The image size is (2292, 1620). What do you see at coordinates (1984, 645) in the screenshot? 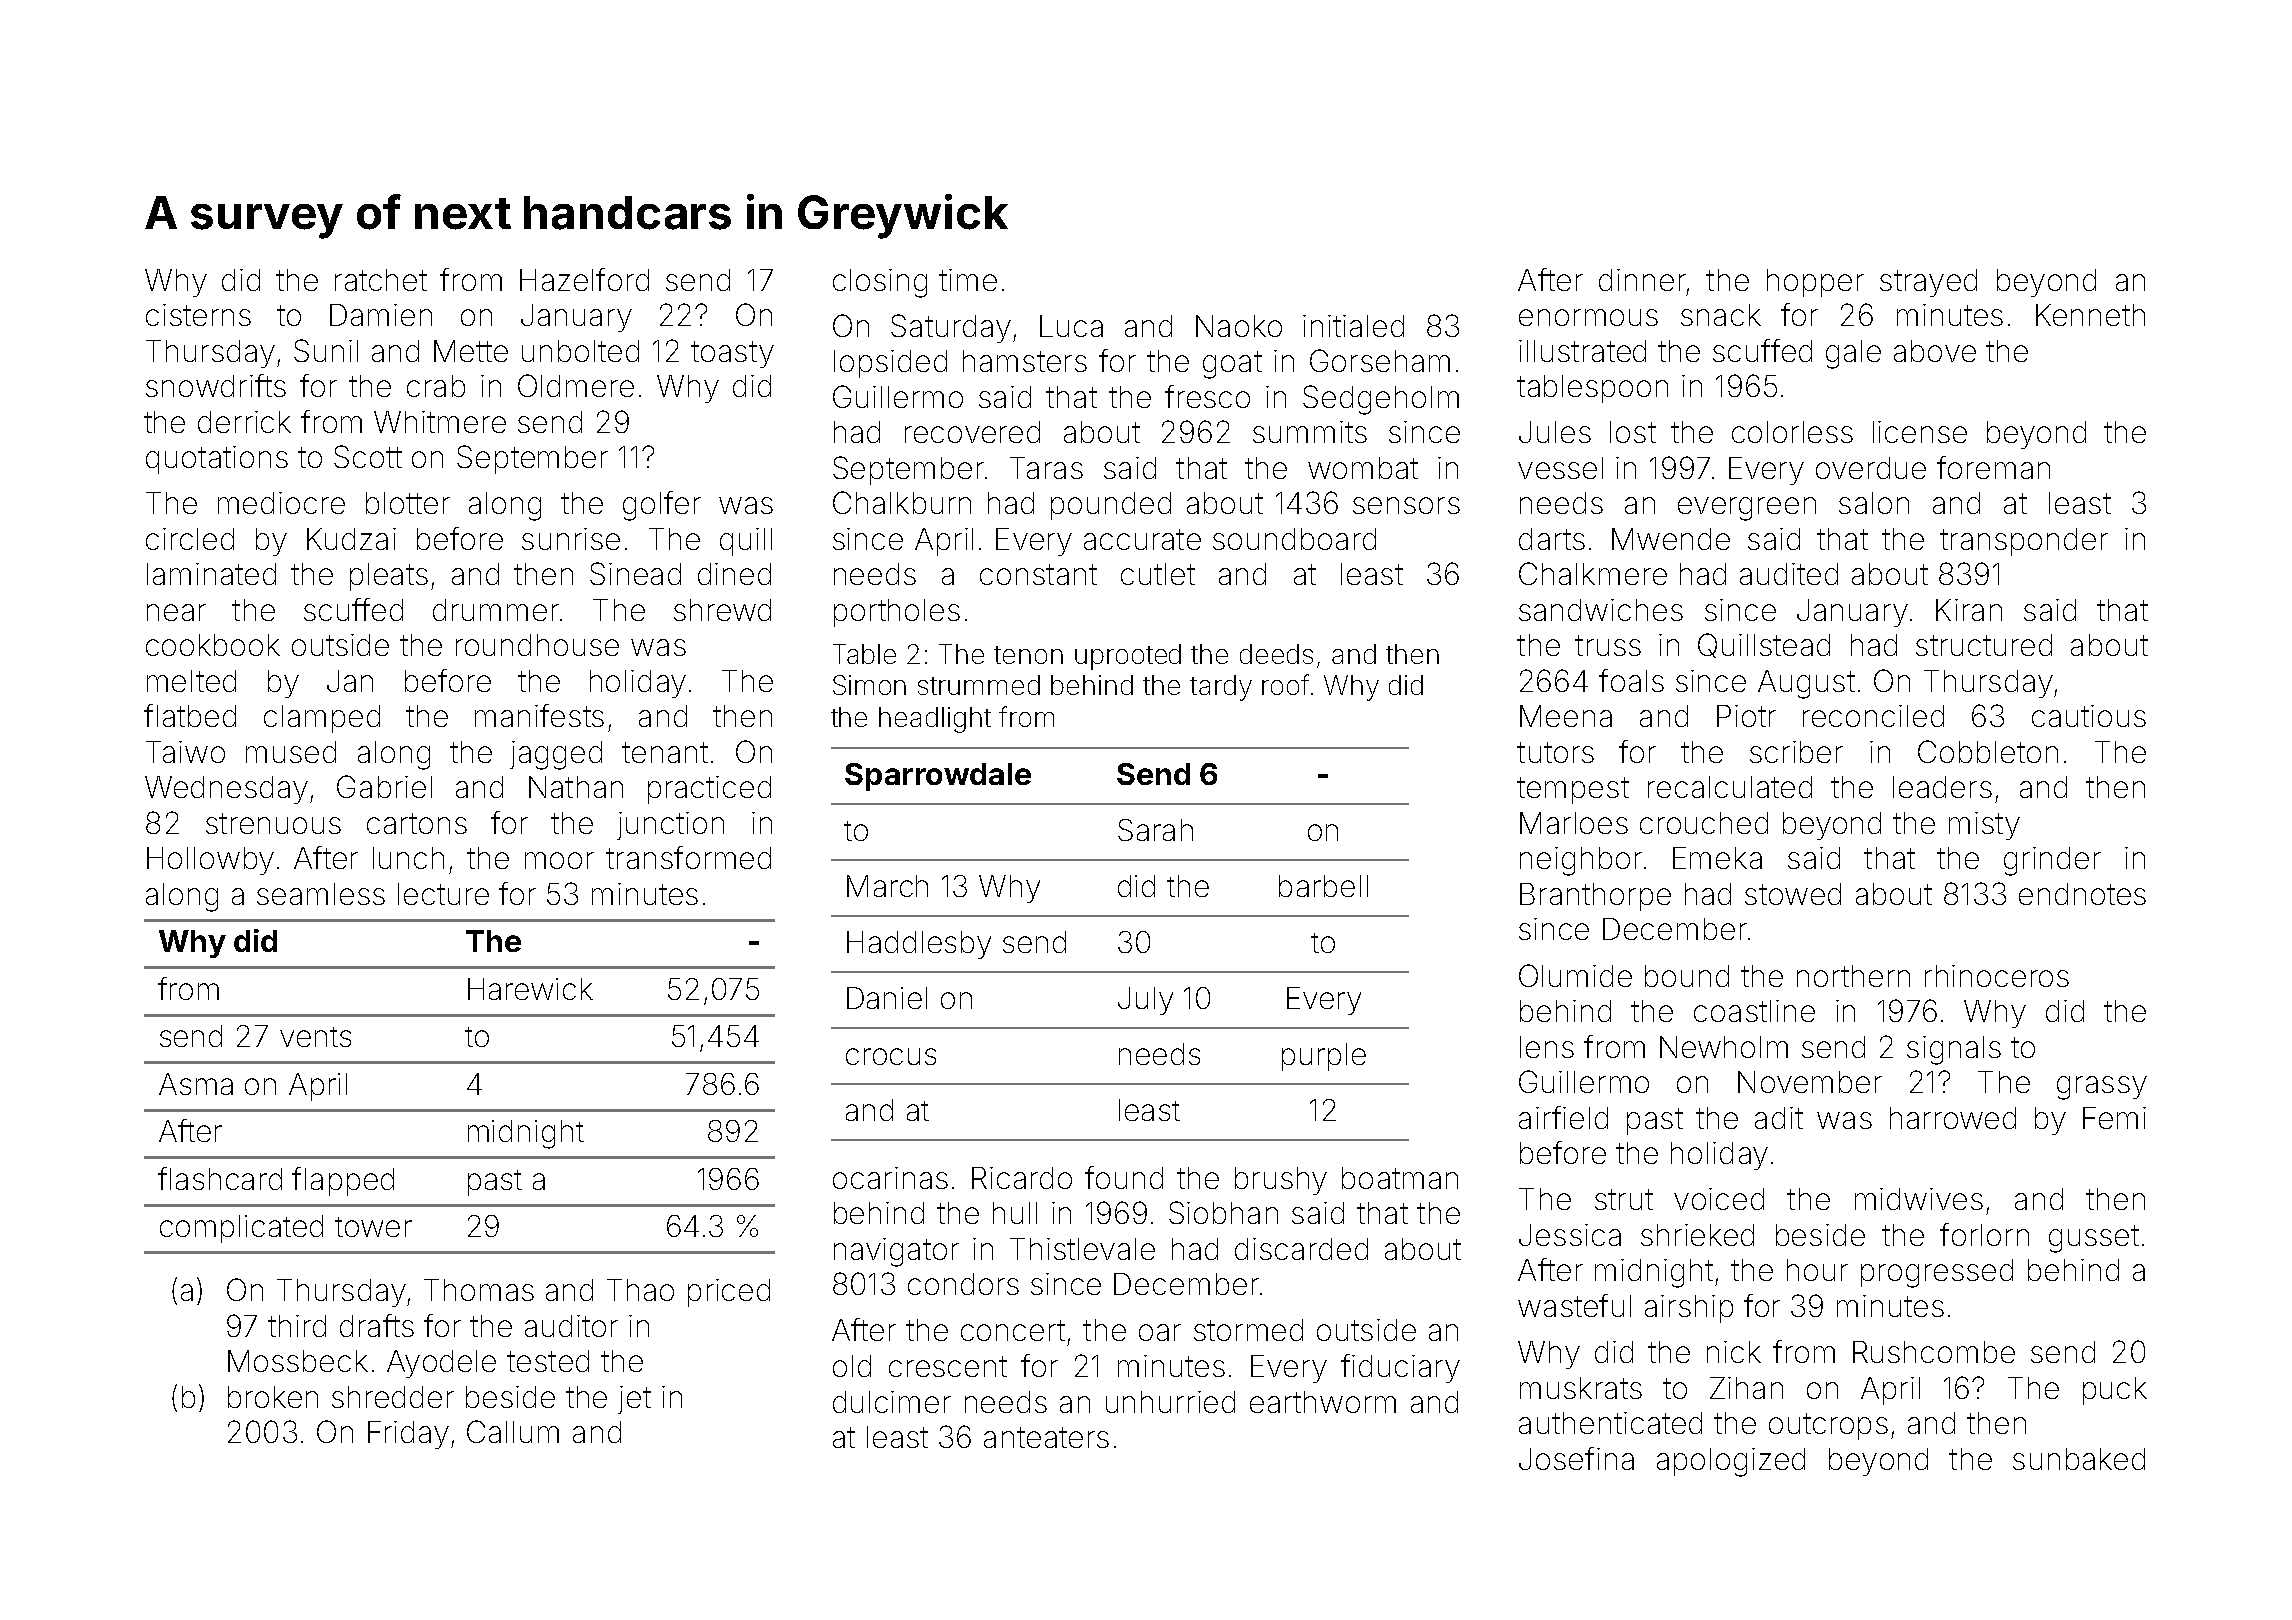
I see `structured` at bounding box center [1984, 645].
